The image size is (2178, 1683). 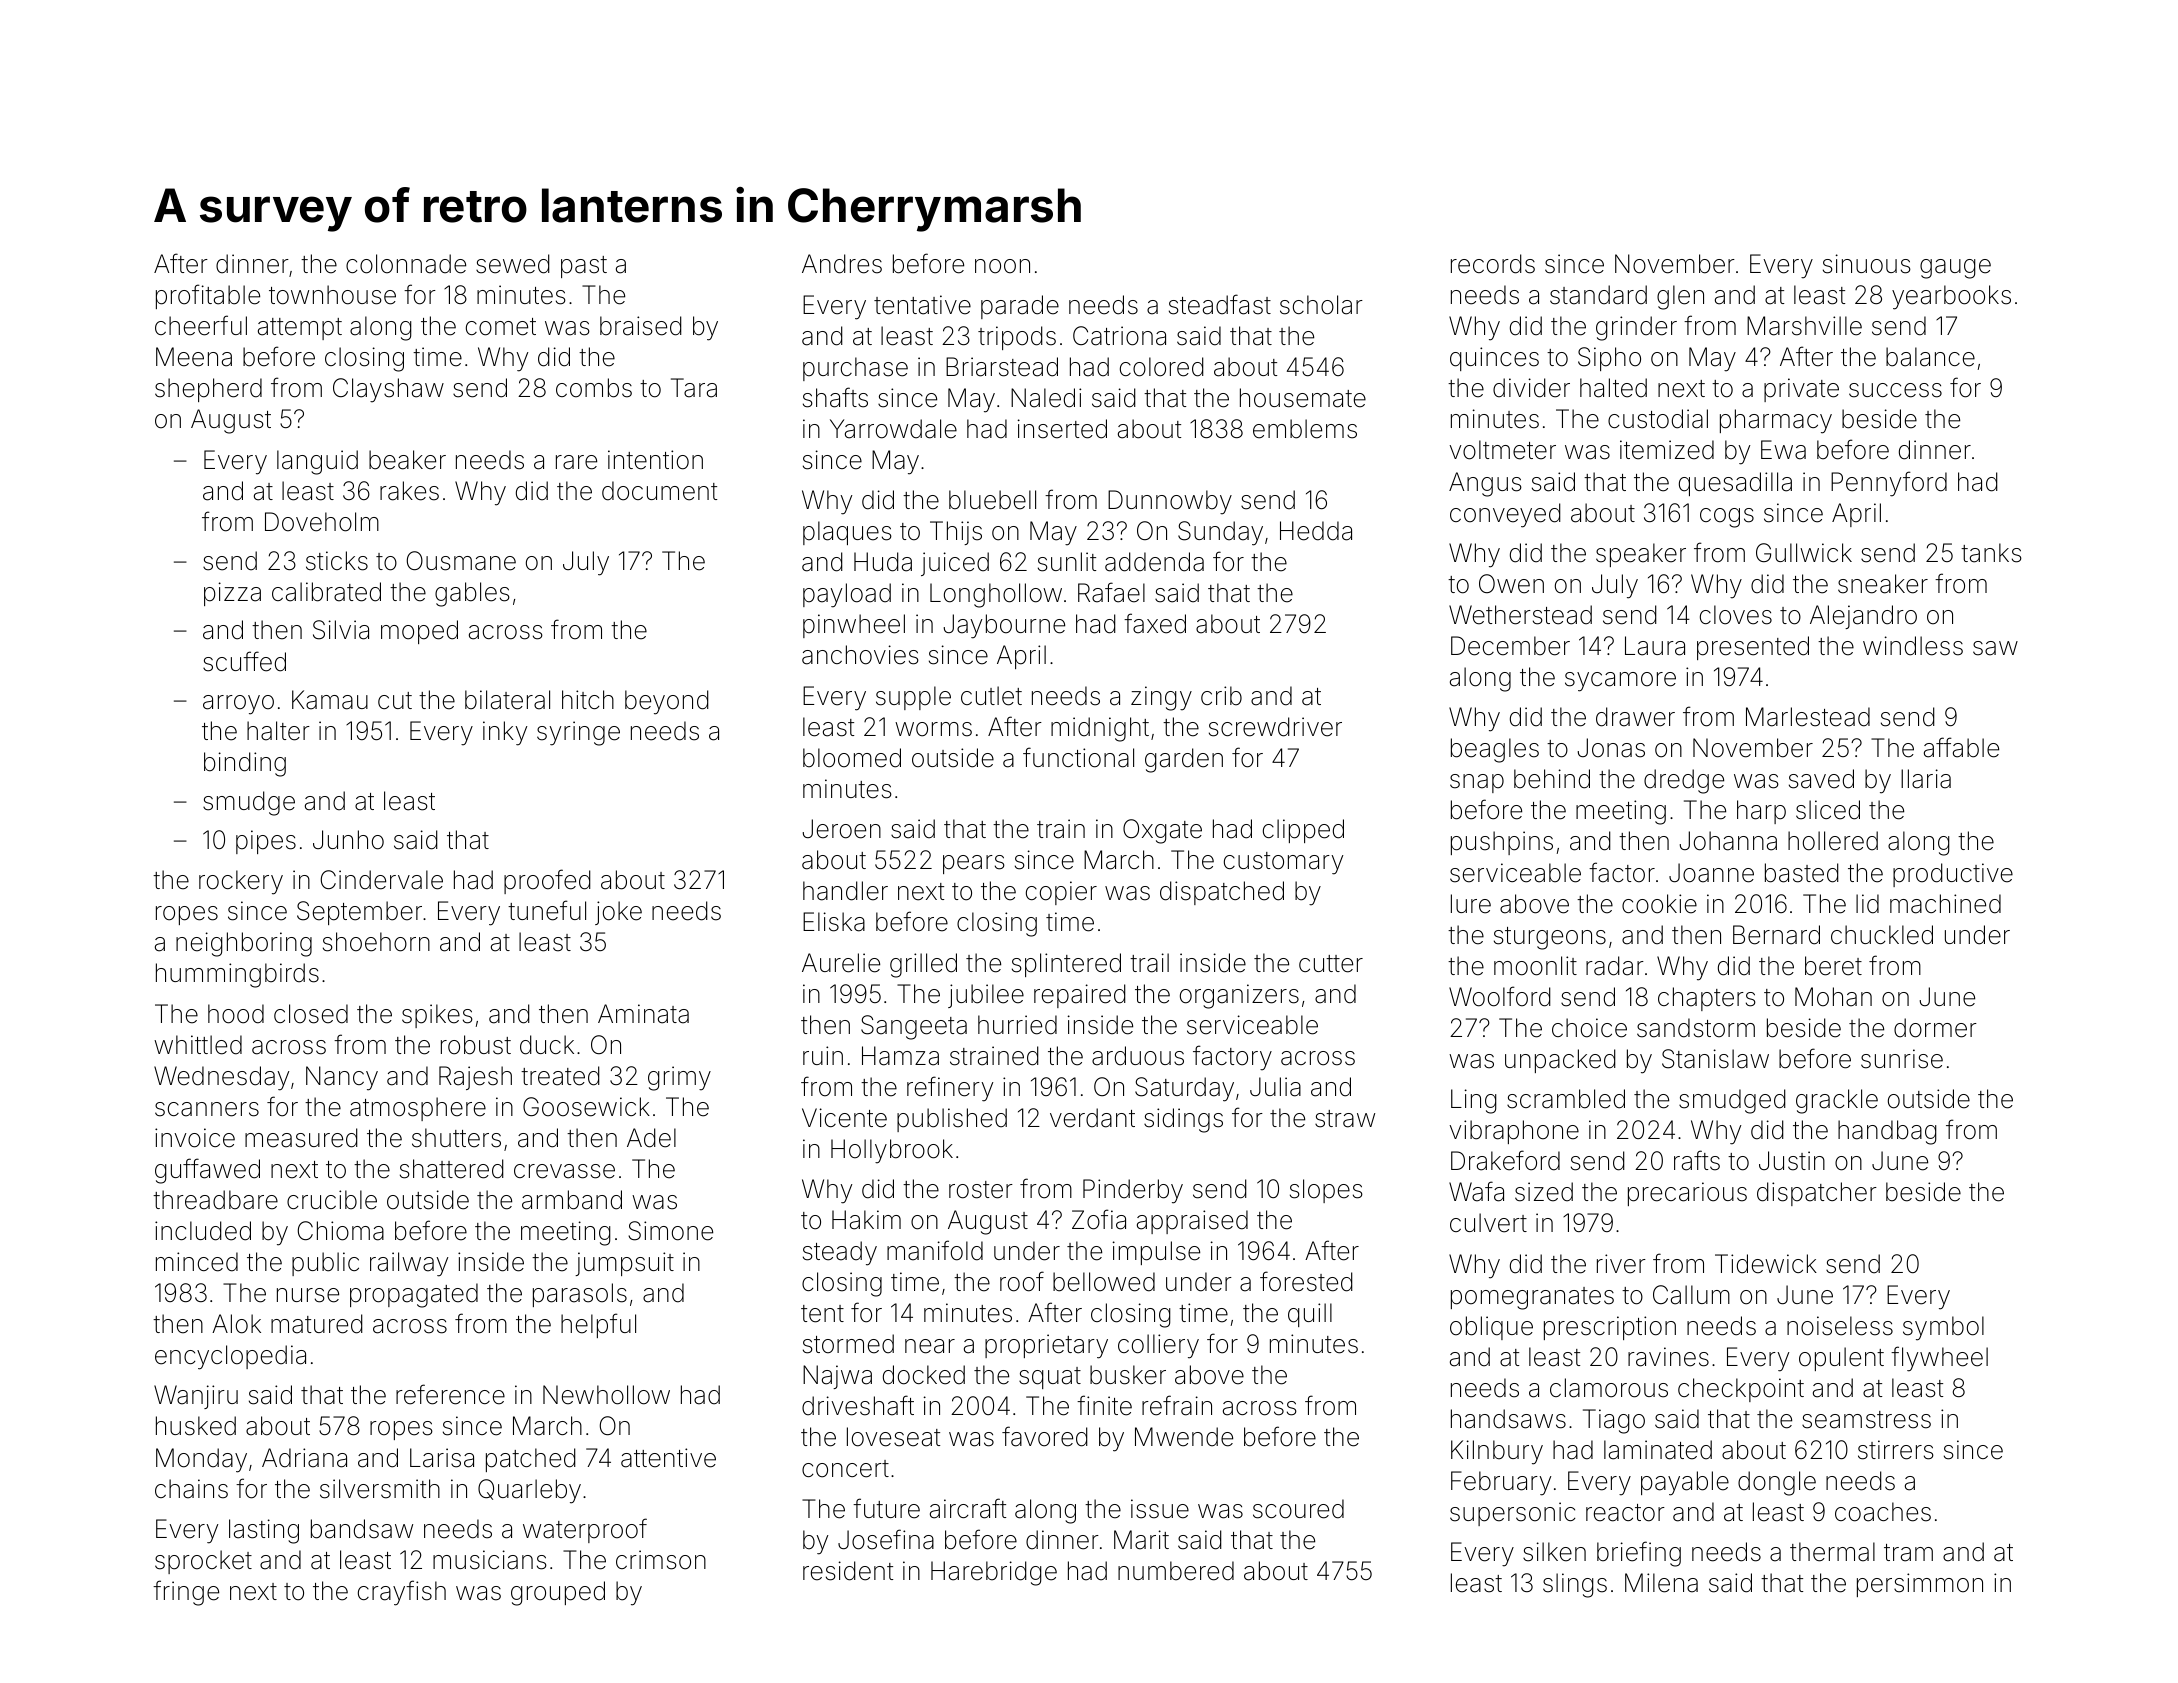 I want to click on colonnade, so click(x=406, y=264).
